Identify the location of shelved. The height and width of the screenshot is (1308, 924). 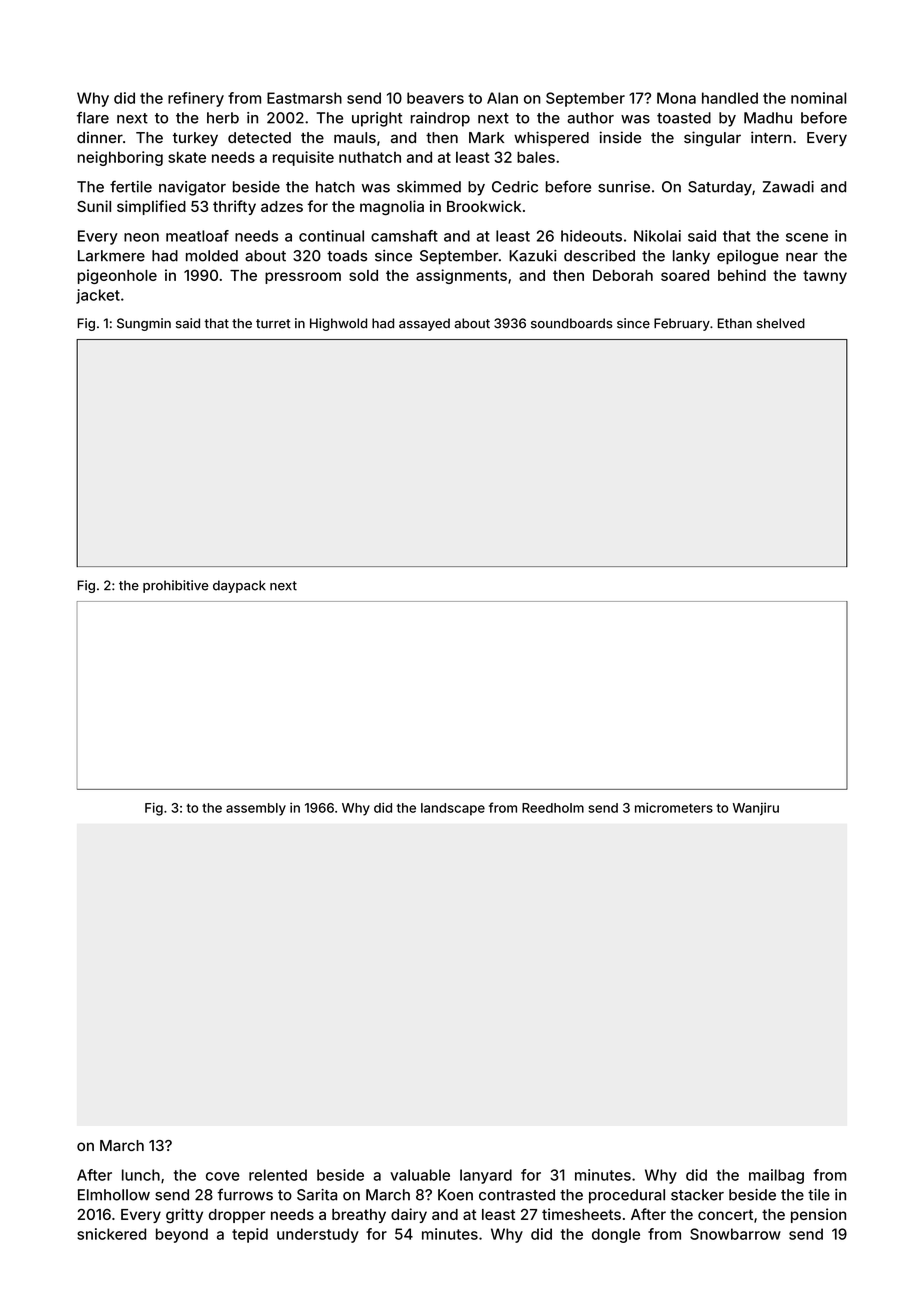
(781, 323).
